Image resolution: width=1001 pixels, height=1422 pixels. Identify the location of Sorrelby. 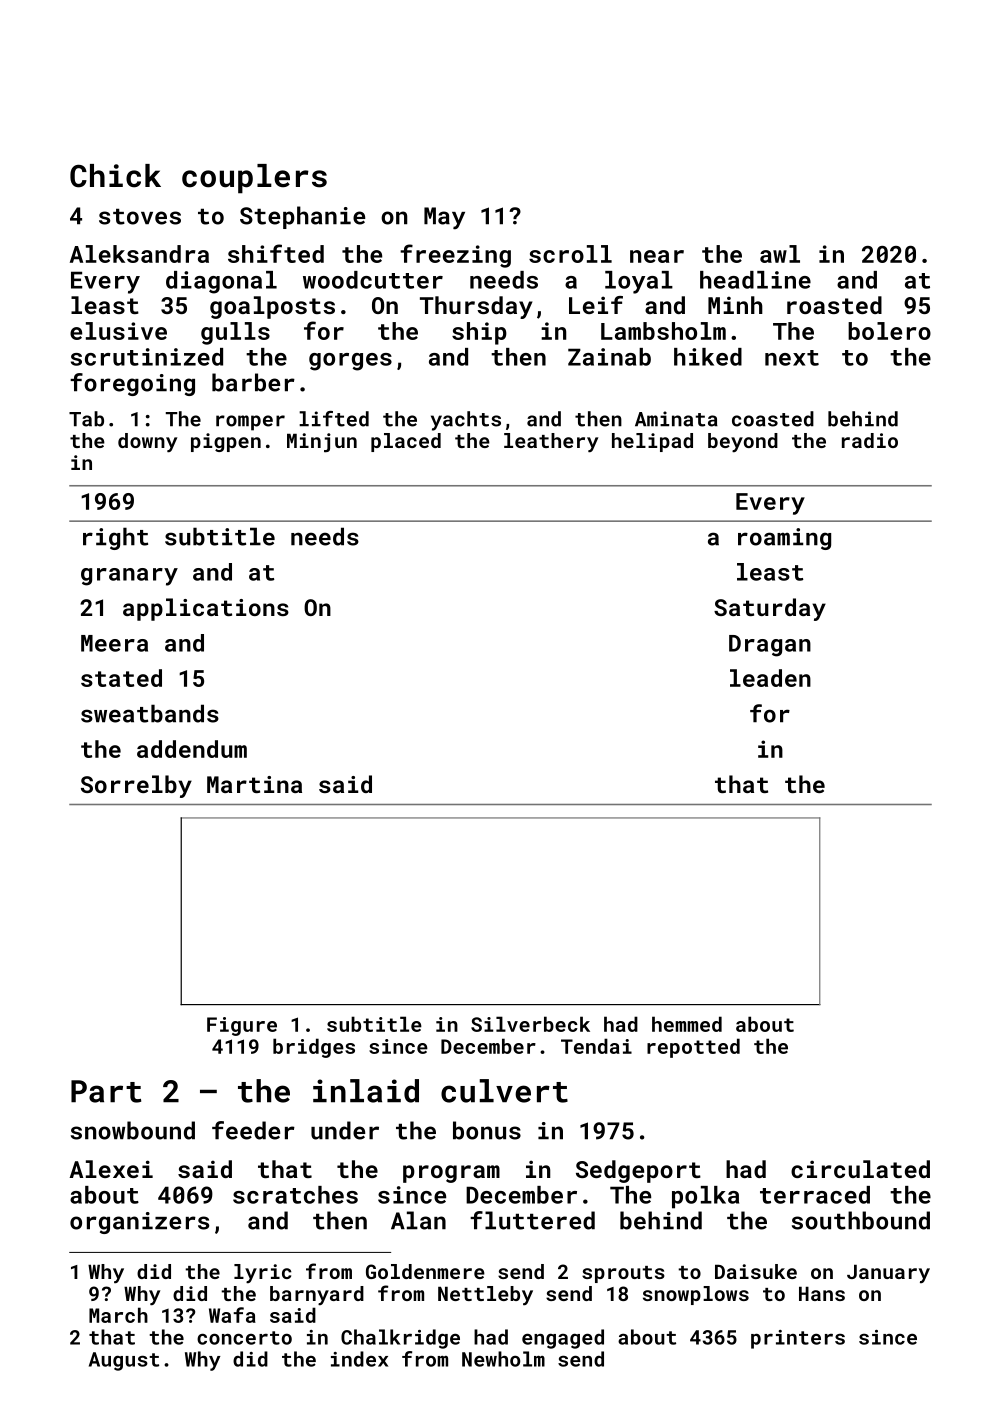
(136, 786).
